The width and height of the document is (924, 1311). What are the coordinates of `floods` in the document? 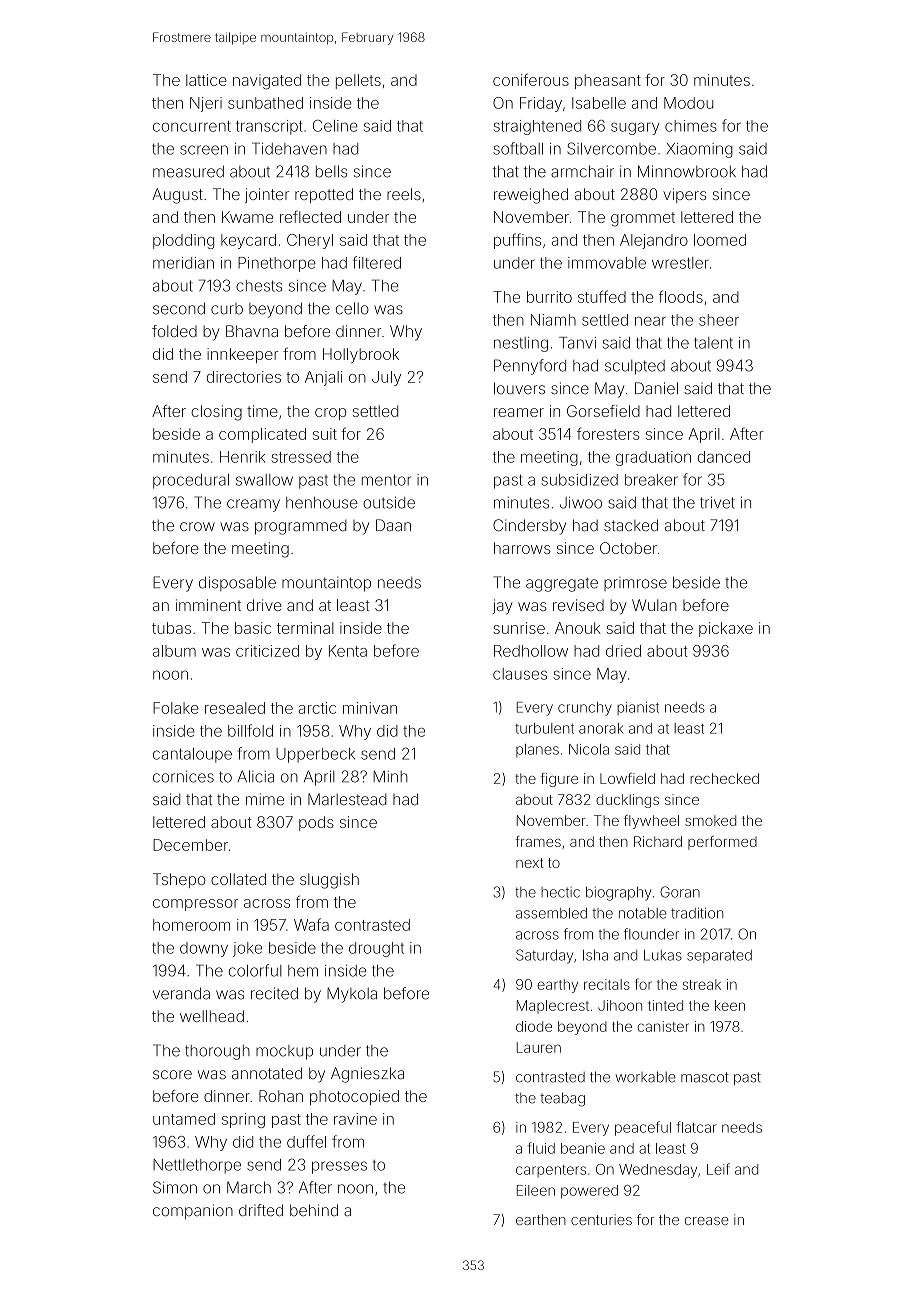 It's located at (681, 296).
